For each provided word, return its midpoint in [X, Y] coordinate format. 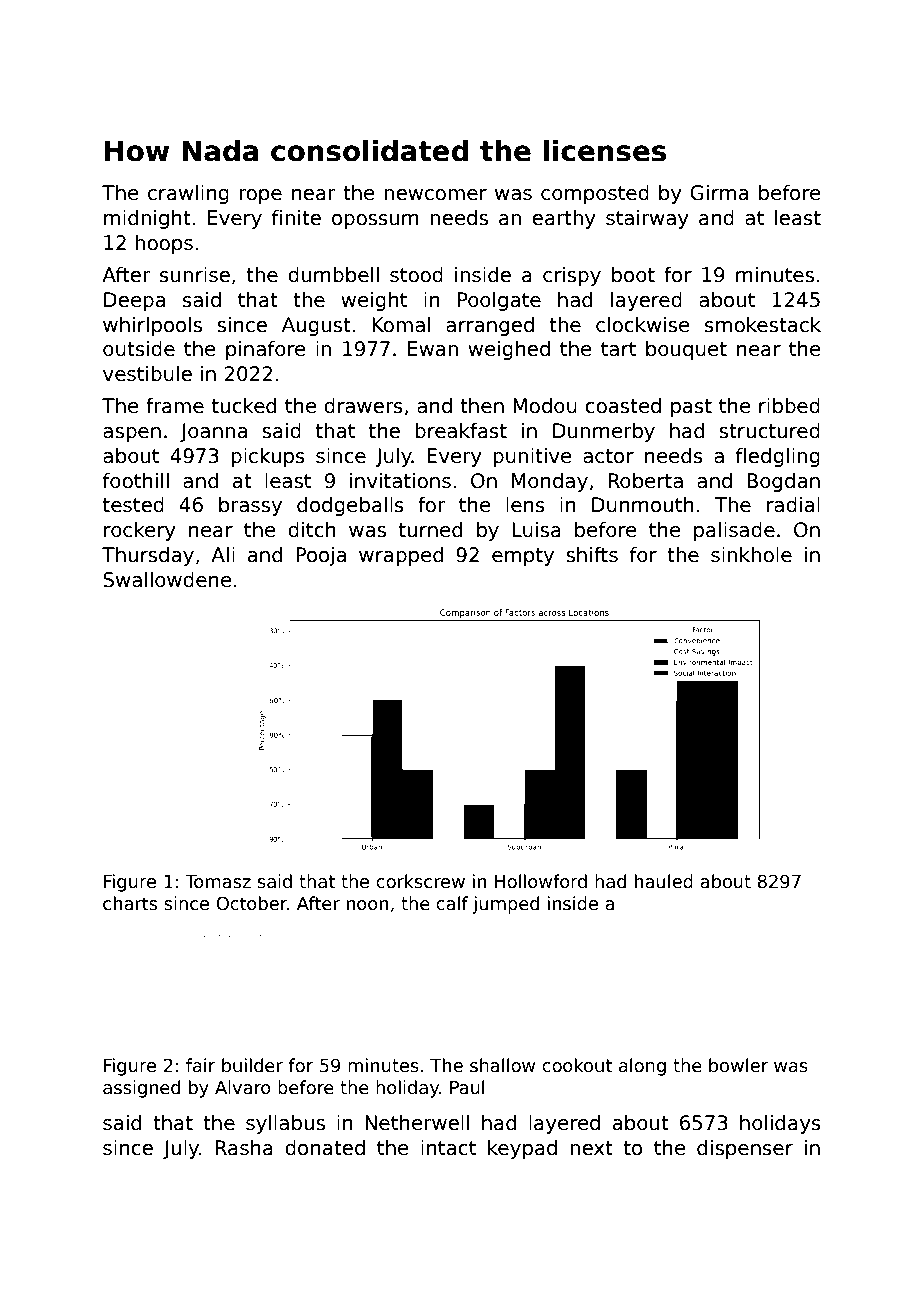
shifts [592, 555]
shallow [502, 1065]
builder [252, 1065]
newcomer [435, 195]
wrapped [401, 556]
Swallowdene [167, 580]
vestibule [147, 374]
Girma [719, 193]
